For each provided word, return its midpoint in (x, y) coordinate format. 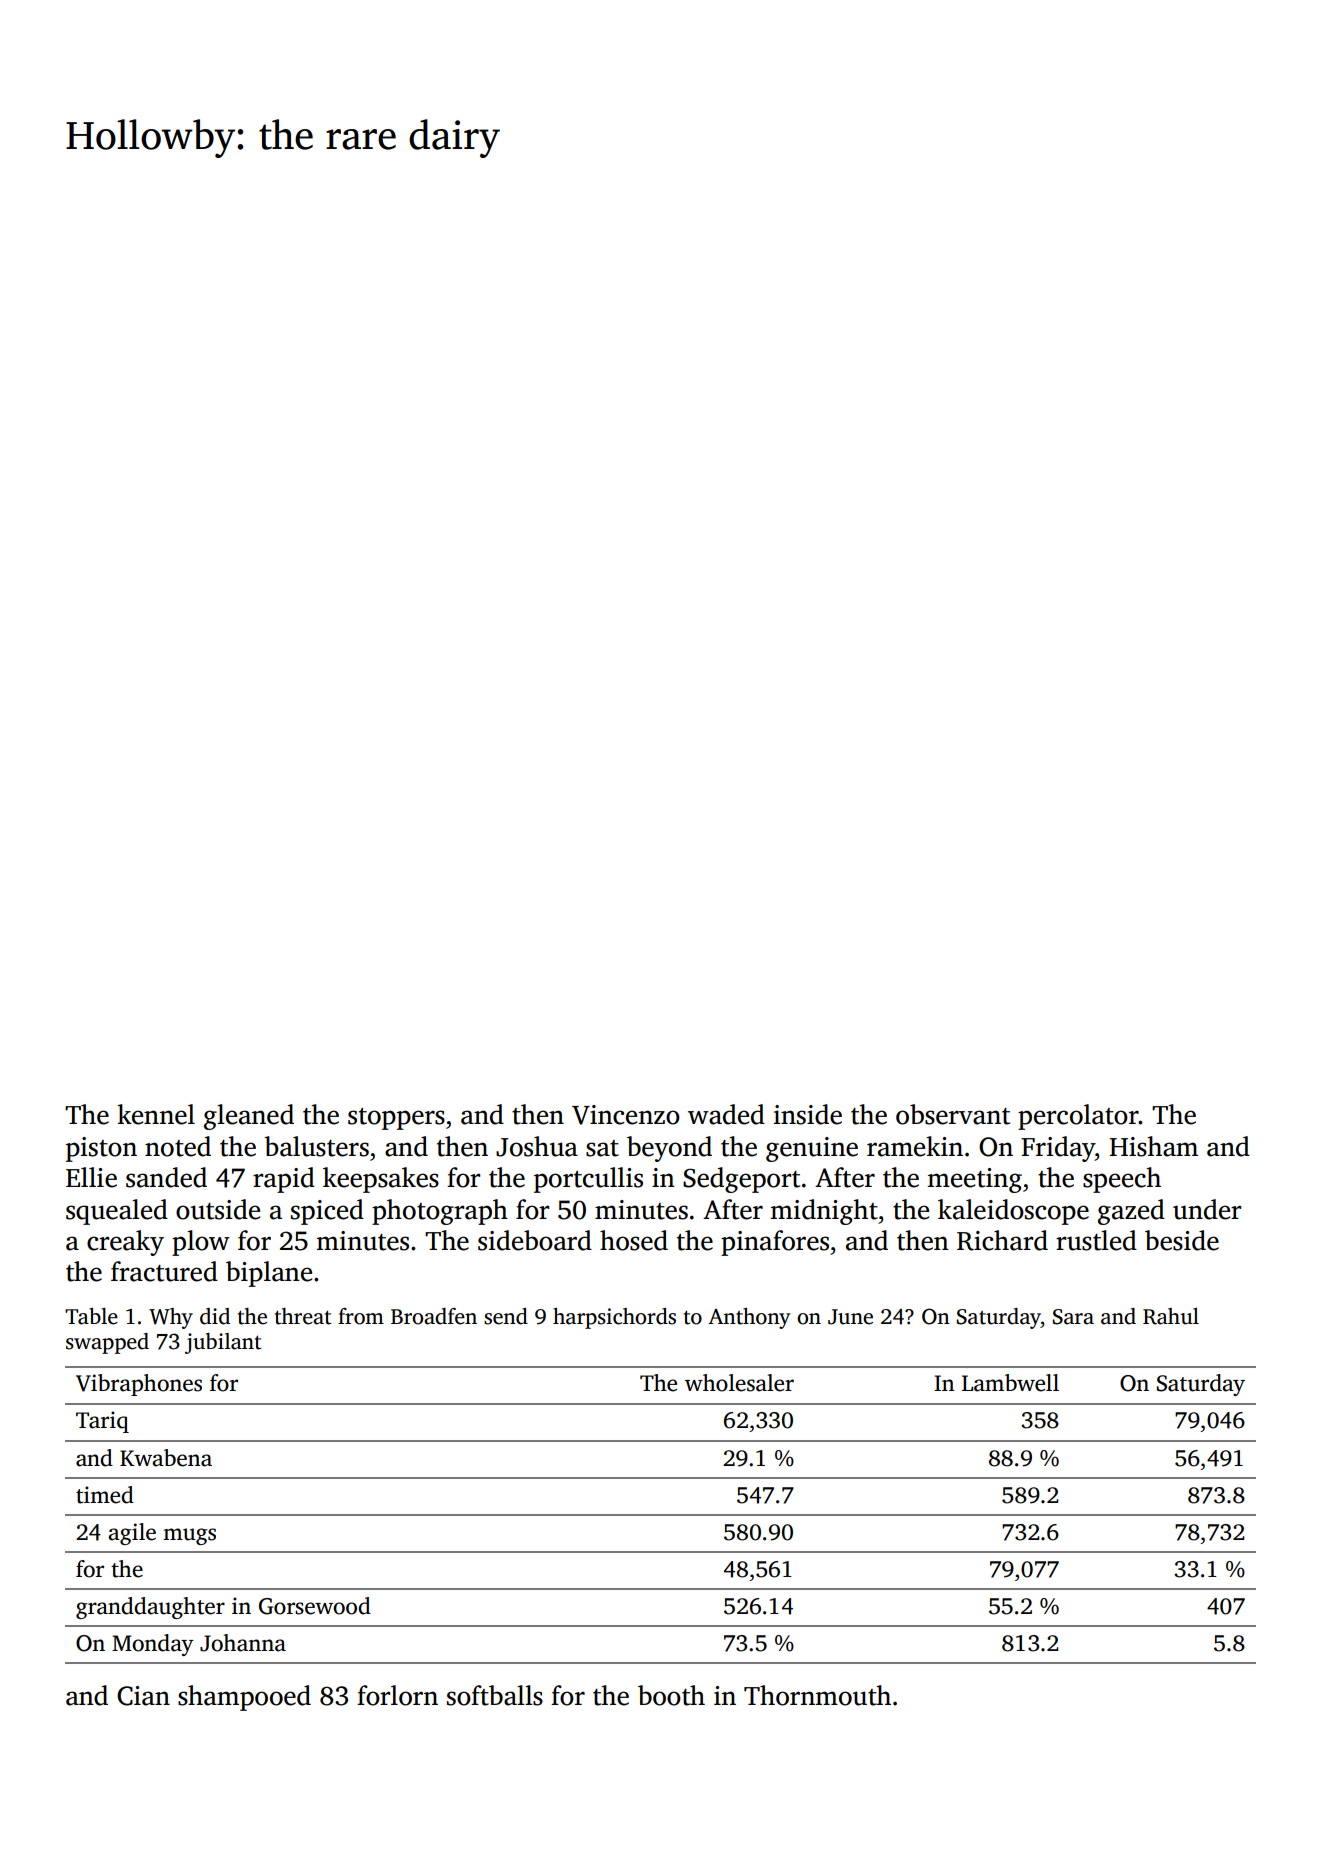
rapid (284, 1180)
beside (1182, 1240)
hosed (634, 1240)
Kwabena (166, 1458)
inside (808, 1114)
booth (671, 1695)
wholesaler (739, 1383)
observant (953, 1114)
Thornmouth (817, 1695)
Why (171, 1318)
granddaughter (150, 1608)
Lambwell (1010, 1383)
